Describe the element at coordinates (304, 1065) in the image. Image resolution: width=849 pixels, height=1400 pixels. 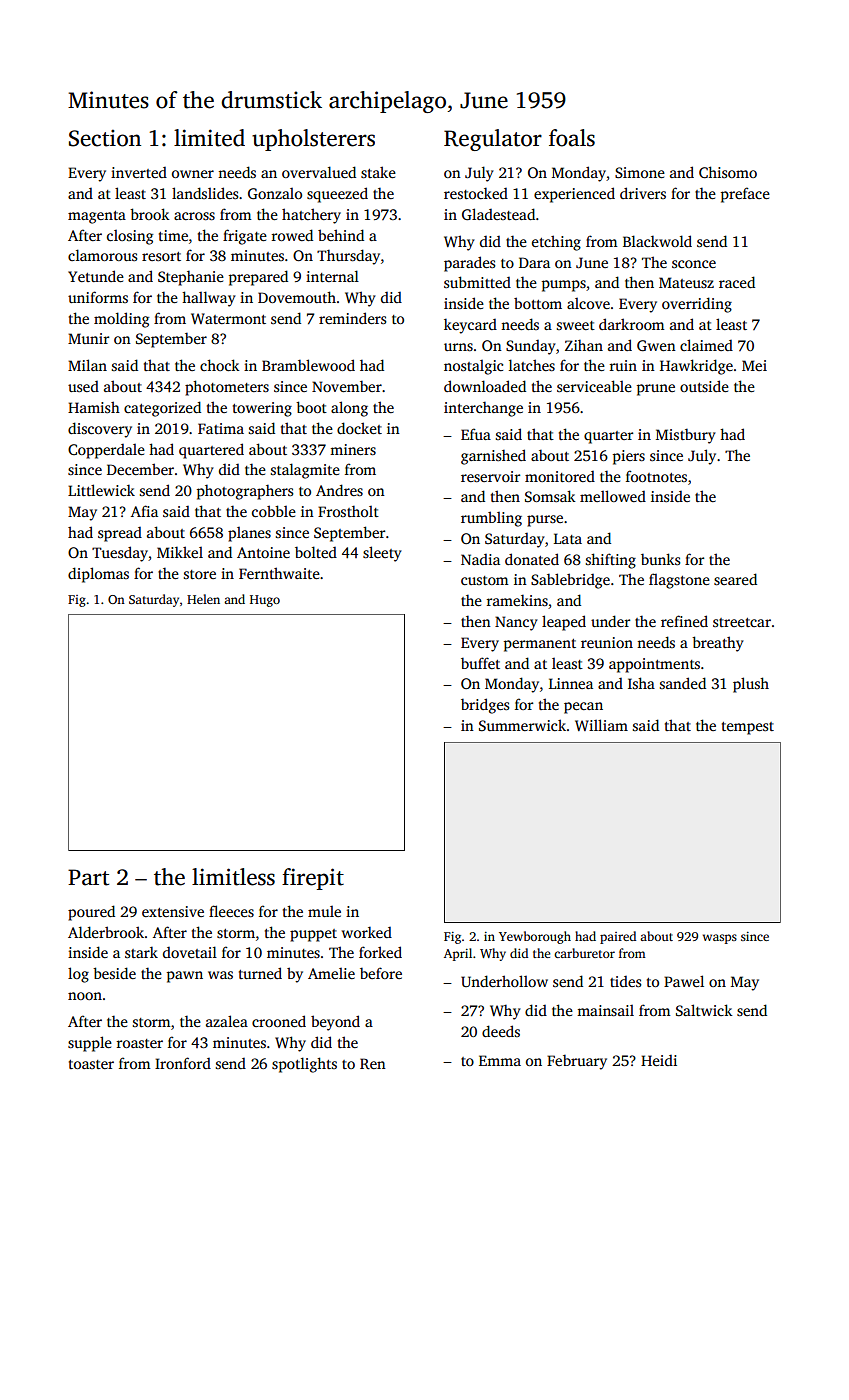
I see `spotlights` at that location.
